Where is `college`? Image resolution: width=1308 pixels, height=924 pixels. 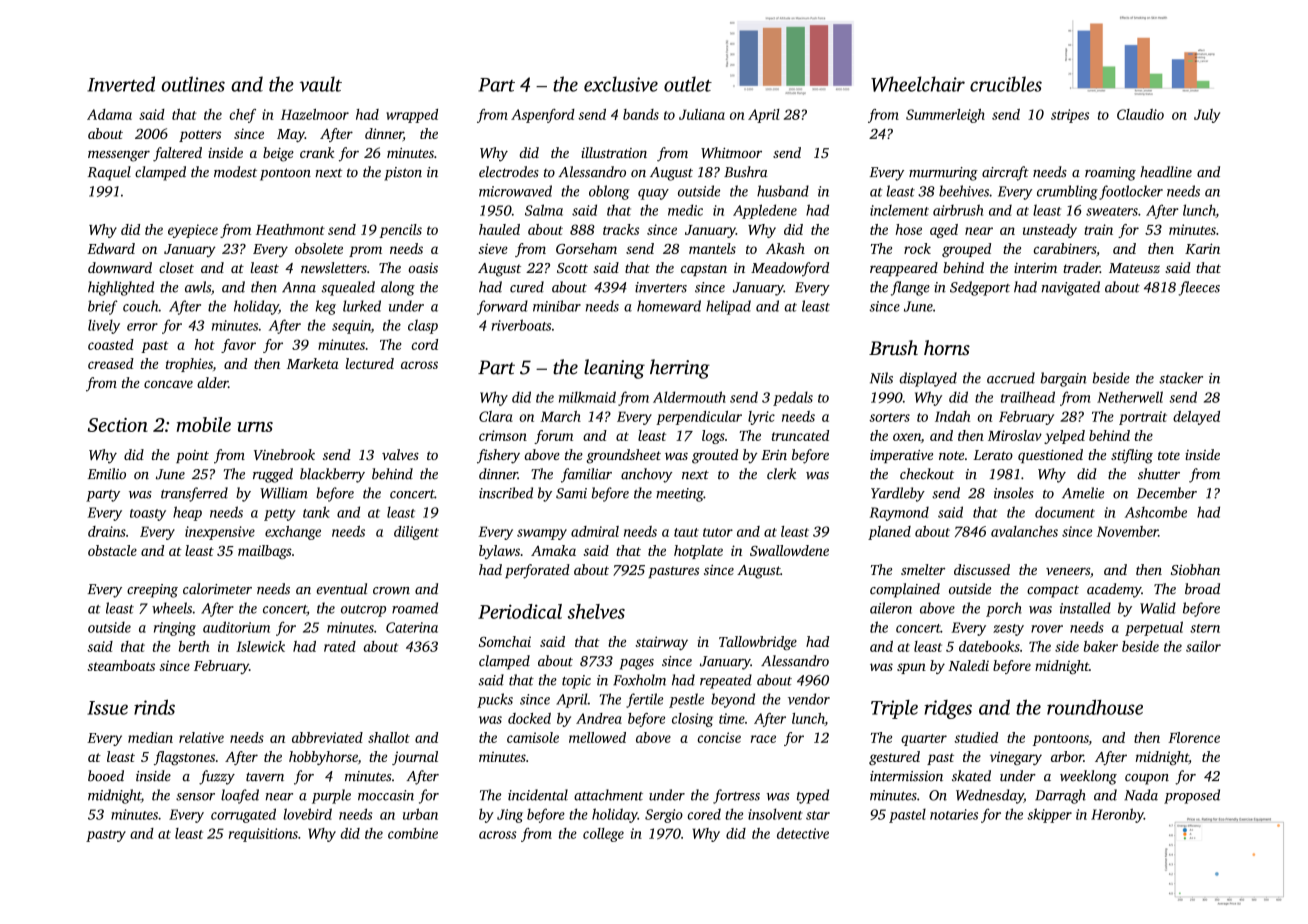
college is located at coordinates (603, 835).
